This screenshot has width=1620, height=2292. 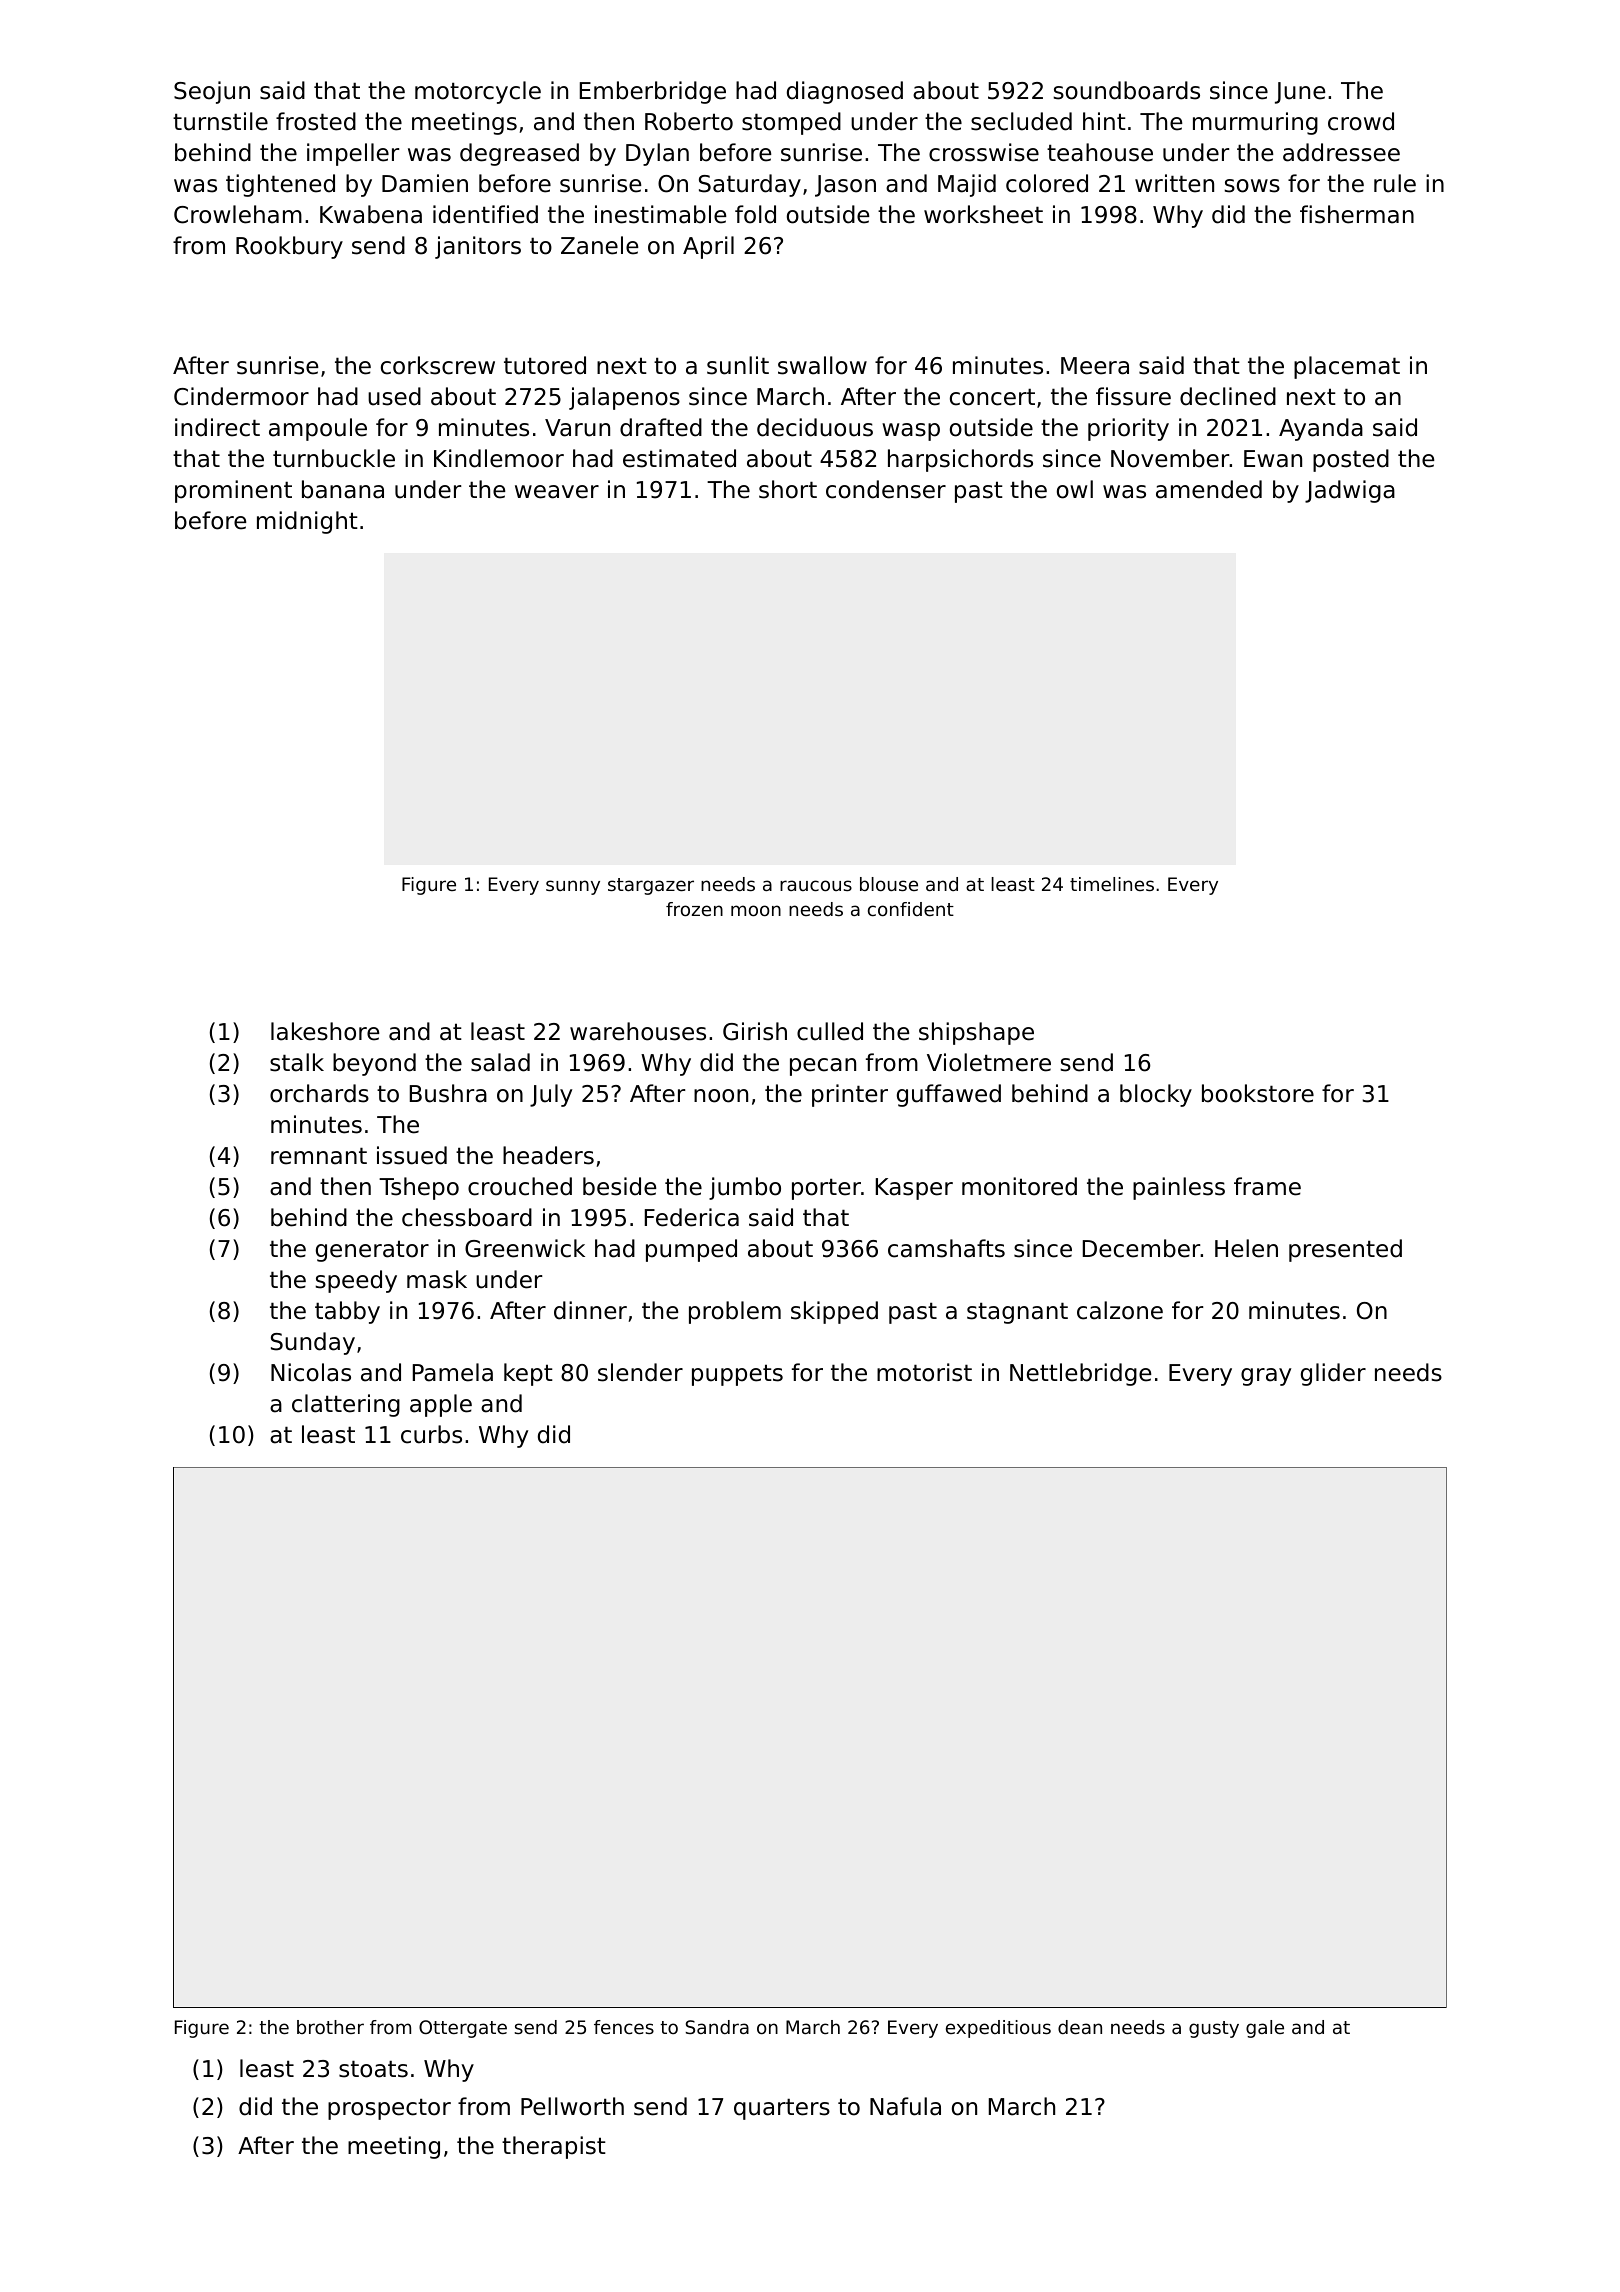 What do you see at coordinates (347, 1312) in the screenshot?
I see `tabby` at bounding box center [347, 1312].
